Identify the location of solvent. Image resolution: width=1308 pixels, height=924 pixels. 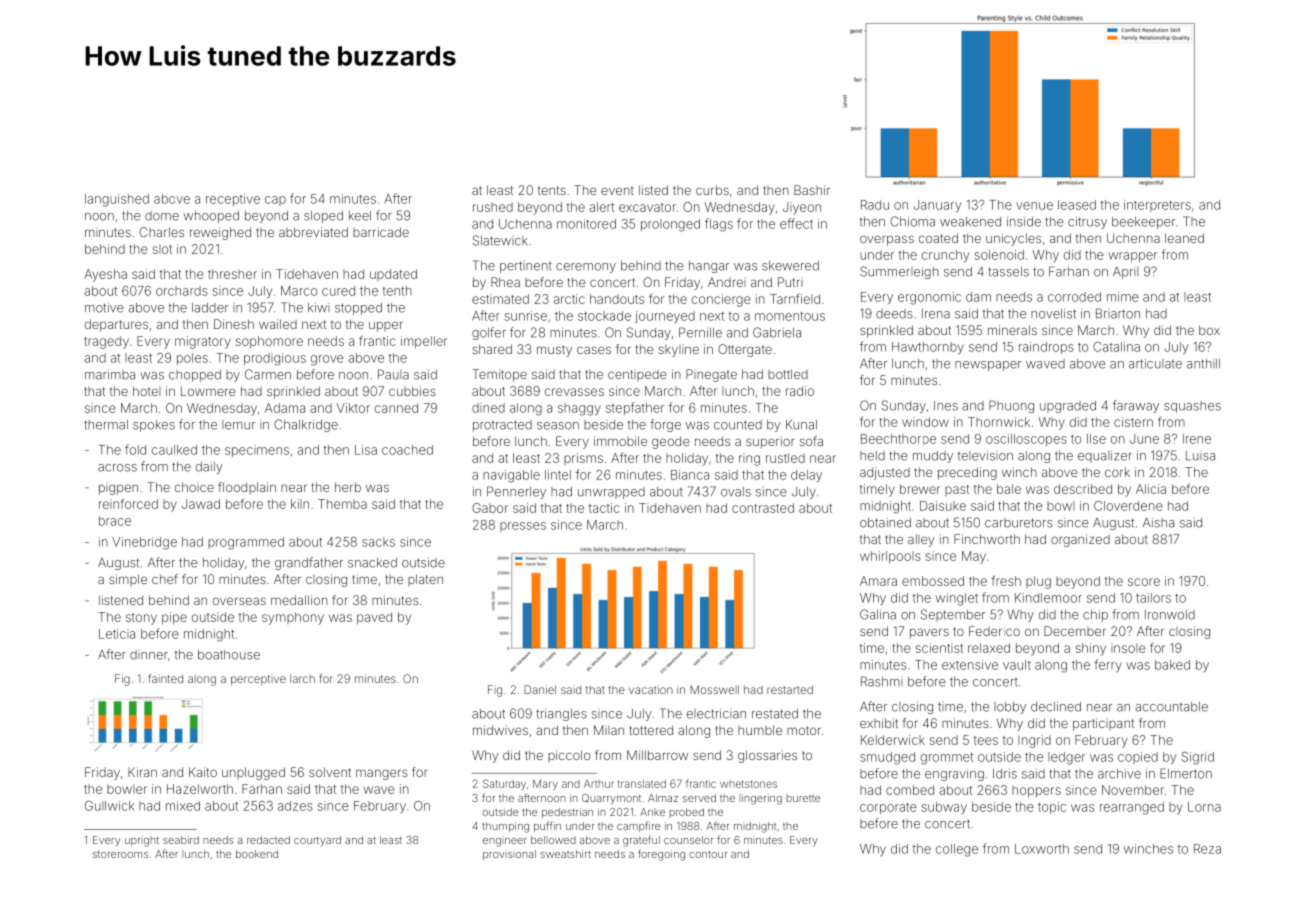
(330, 772).
